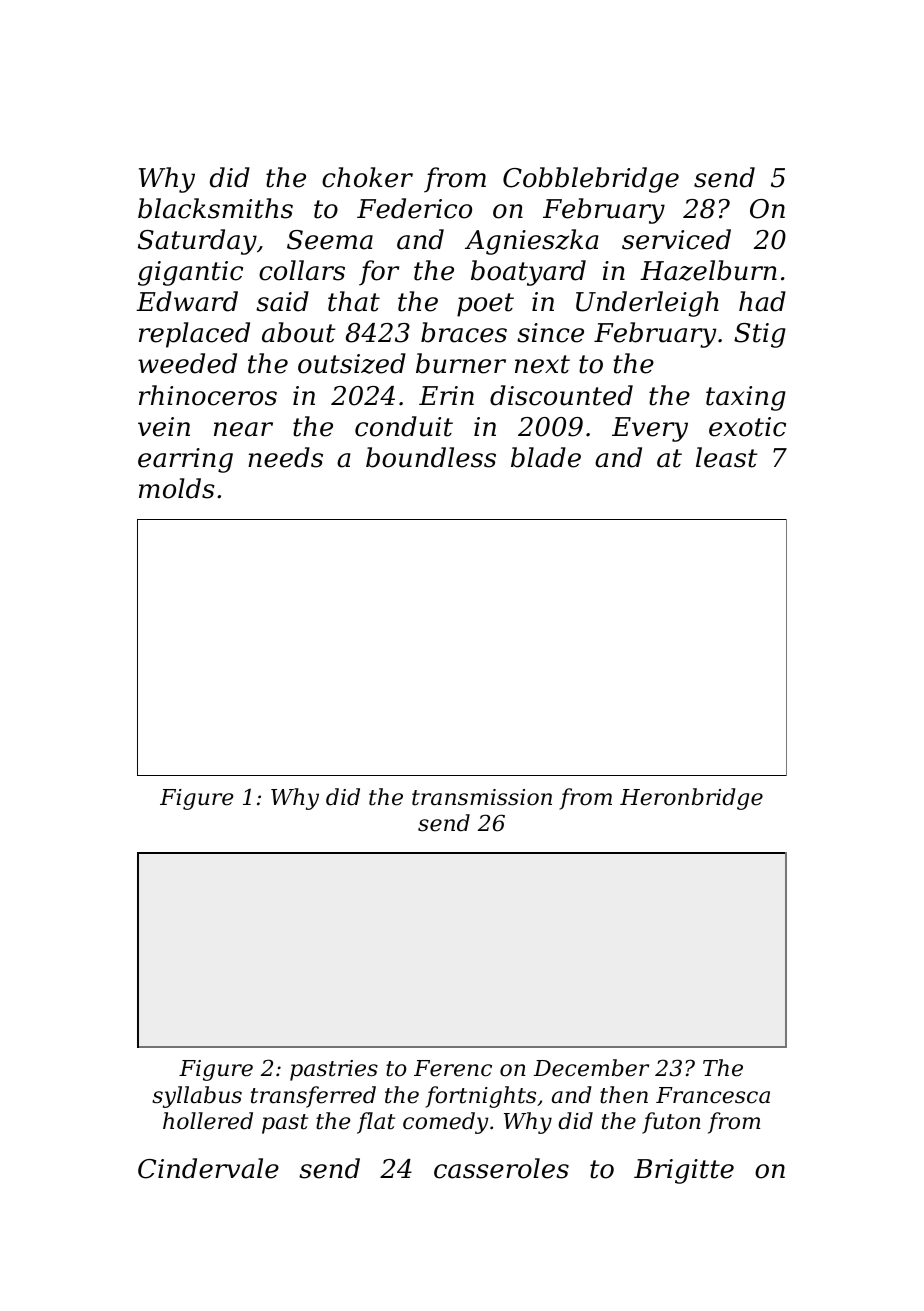 The height and width of the image is (1311, 924). I want to click on needs, so click(285, 457).
